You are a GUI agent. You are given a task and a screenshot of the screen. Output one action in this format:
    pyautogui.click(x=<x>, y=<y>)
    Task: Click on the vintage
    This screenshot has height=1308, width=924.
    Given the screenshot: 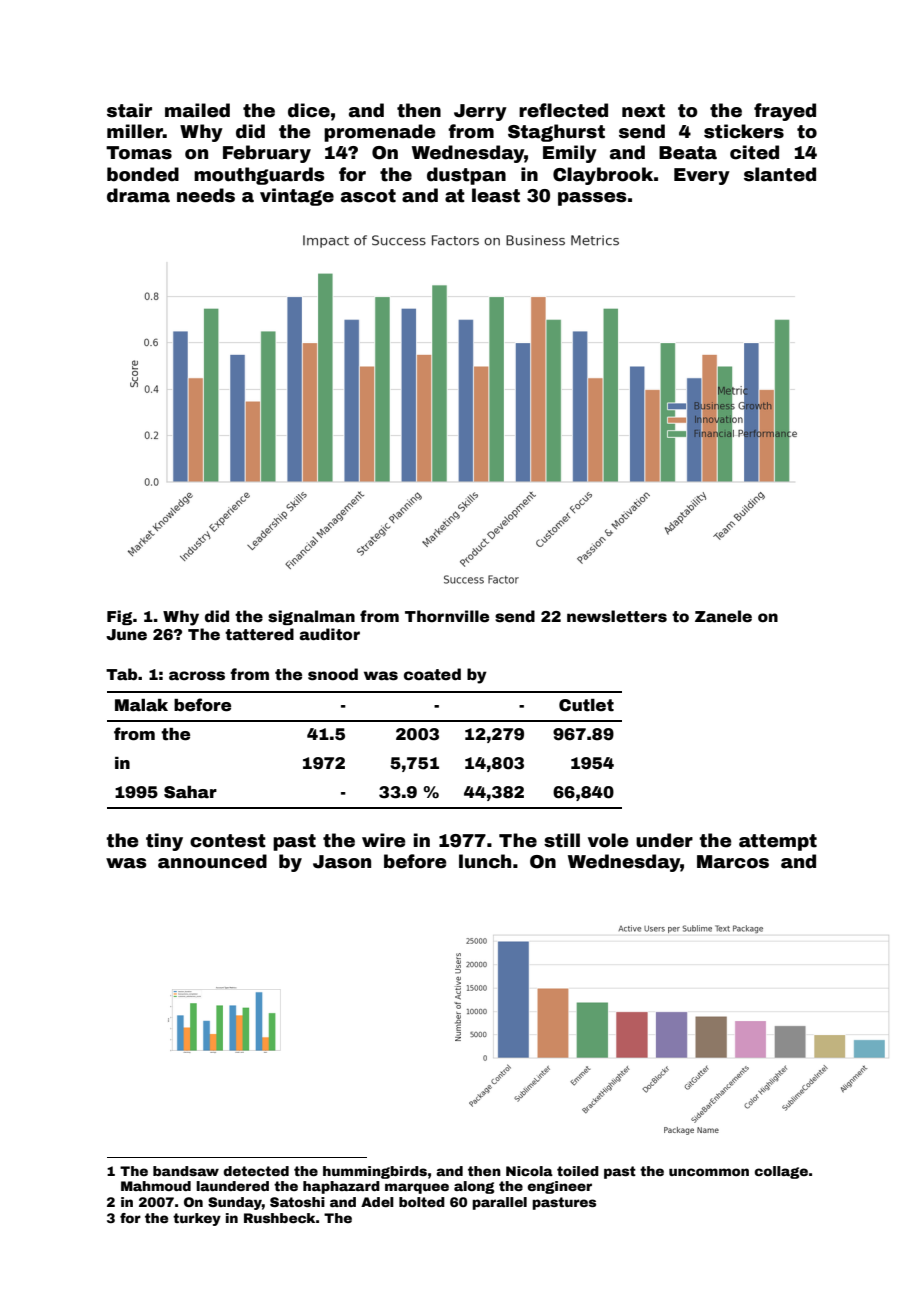 What is the action you would take?
    pyautogui.click(x=297, y=197)
